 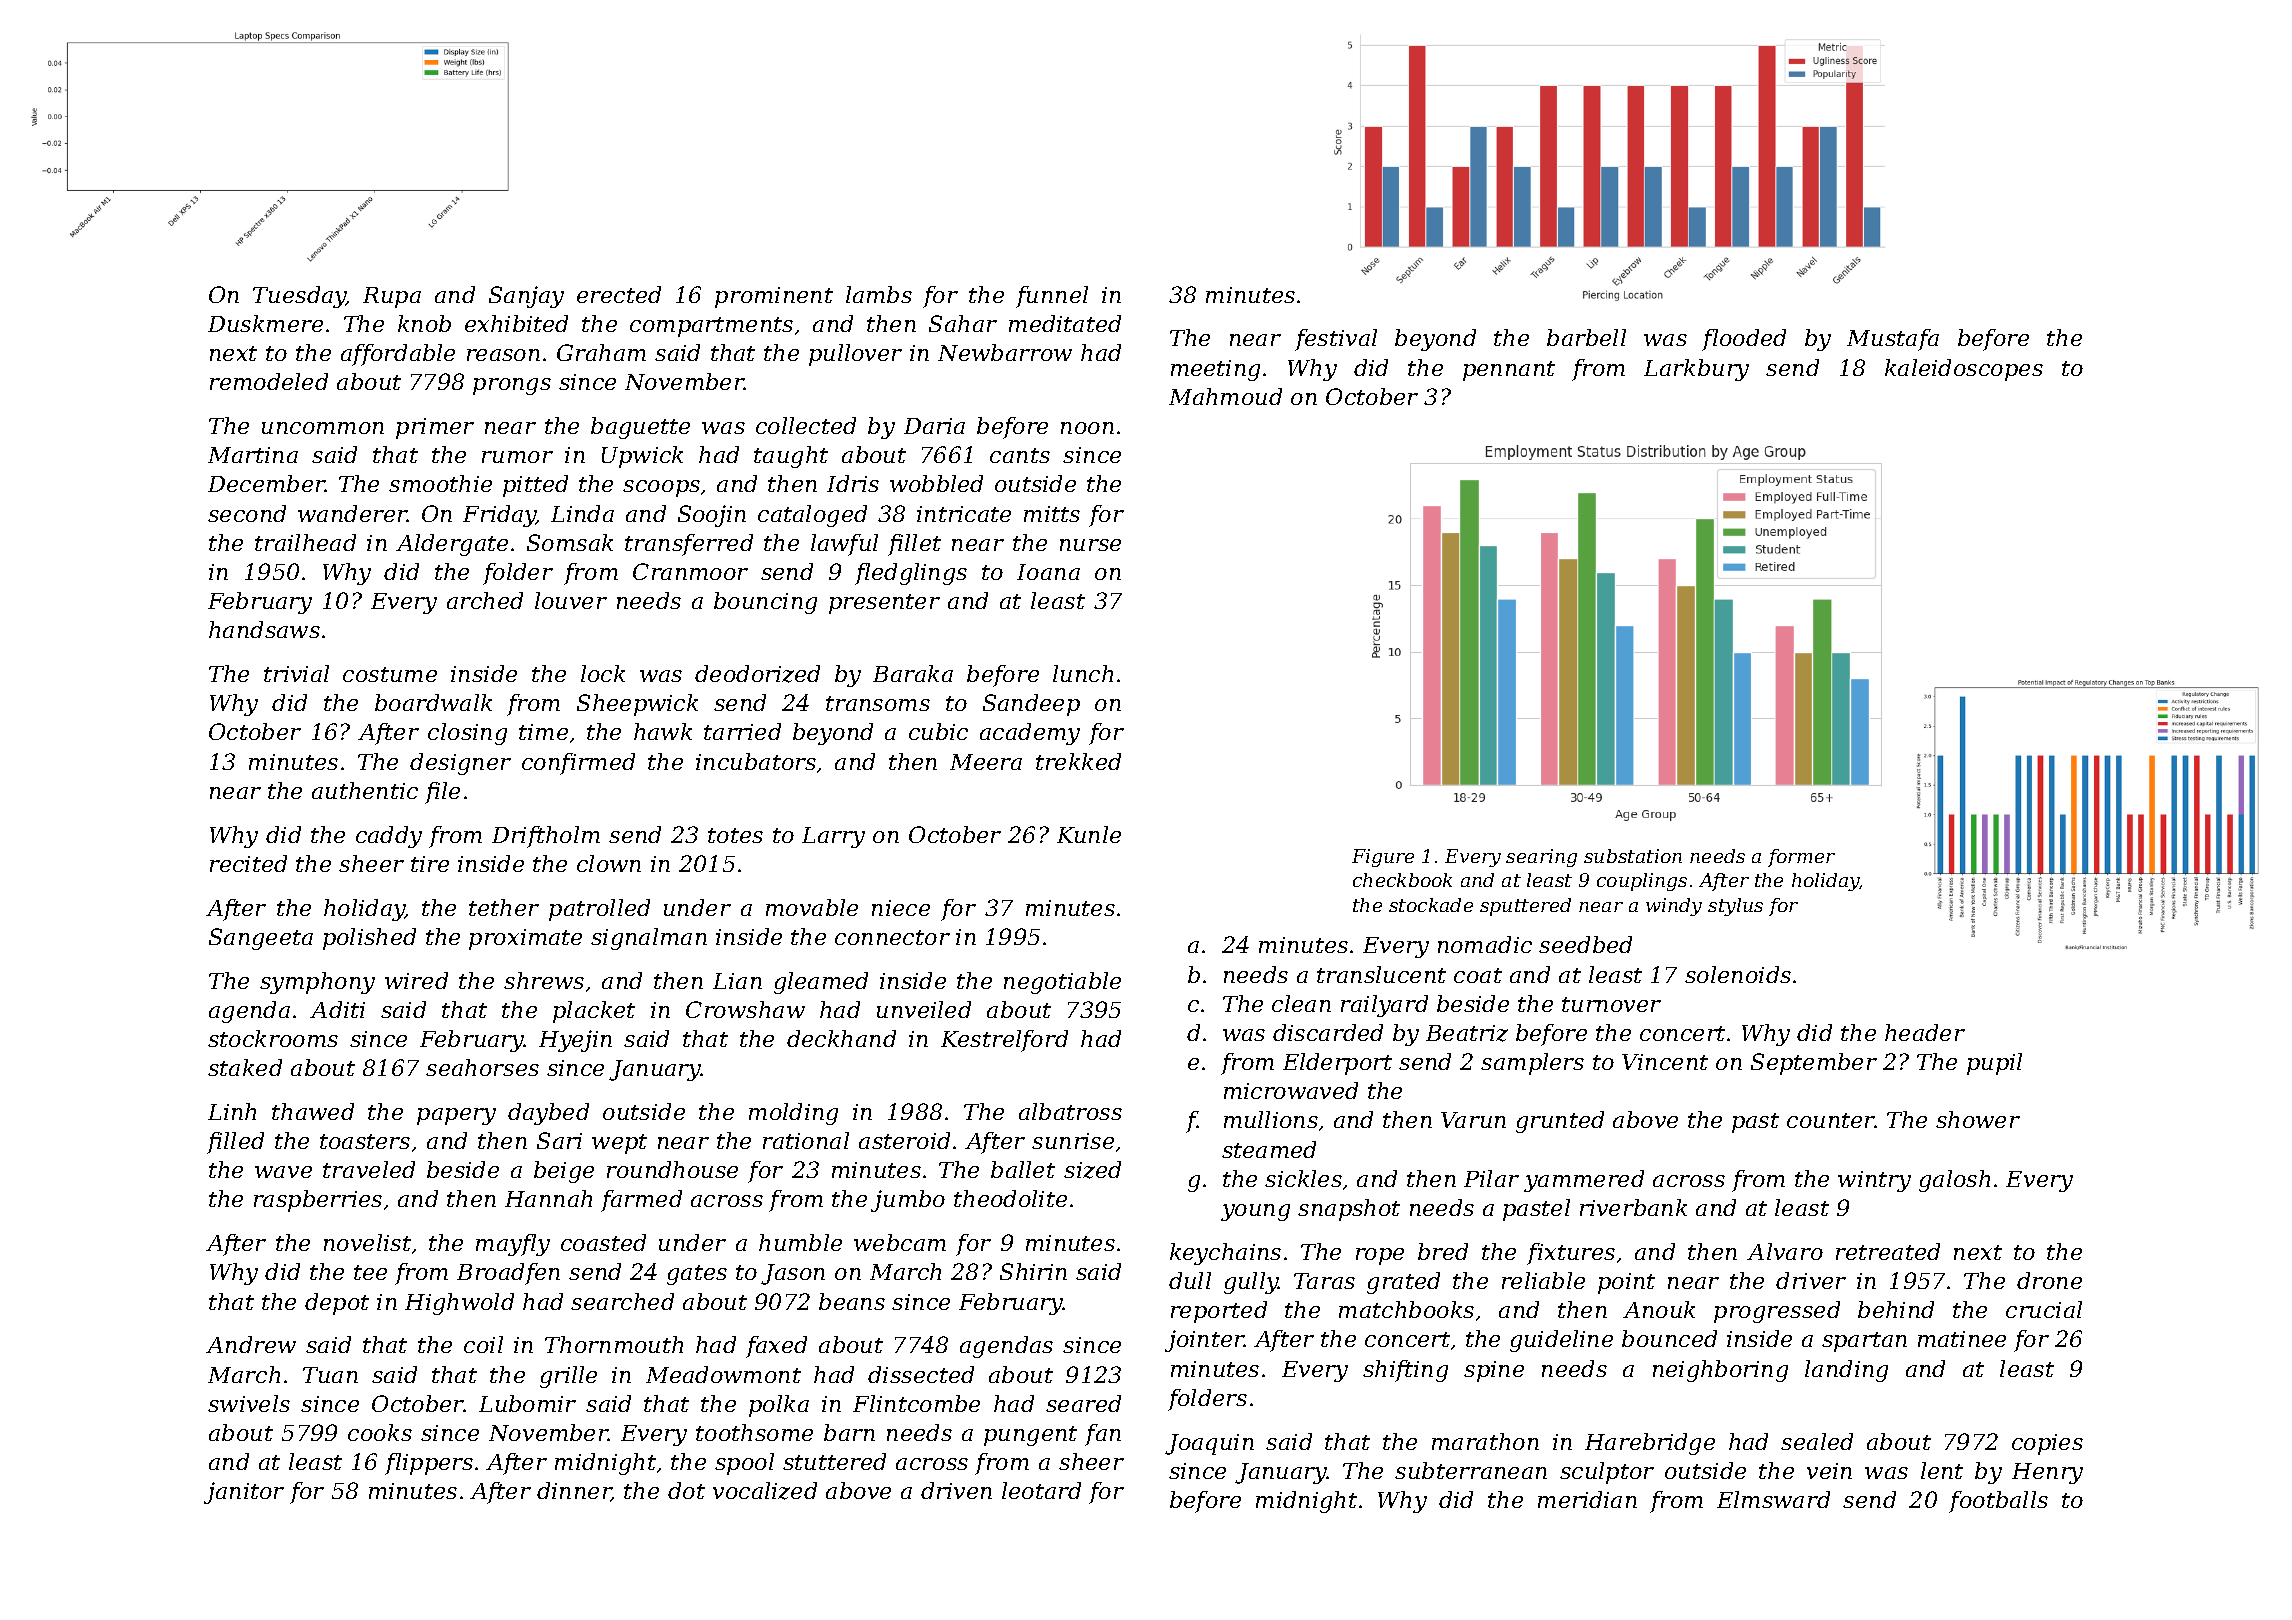 What do you see at coordinates (249, 1403) in the image?
I see `swivels` at bounding box center [249, 1403].
